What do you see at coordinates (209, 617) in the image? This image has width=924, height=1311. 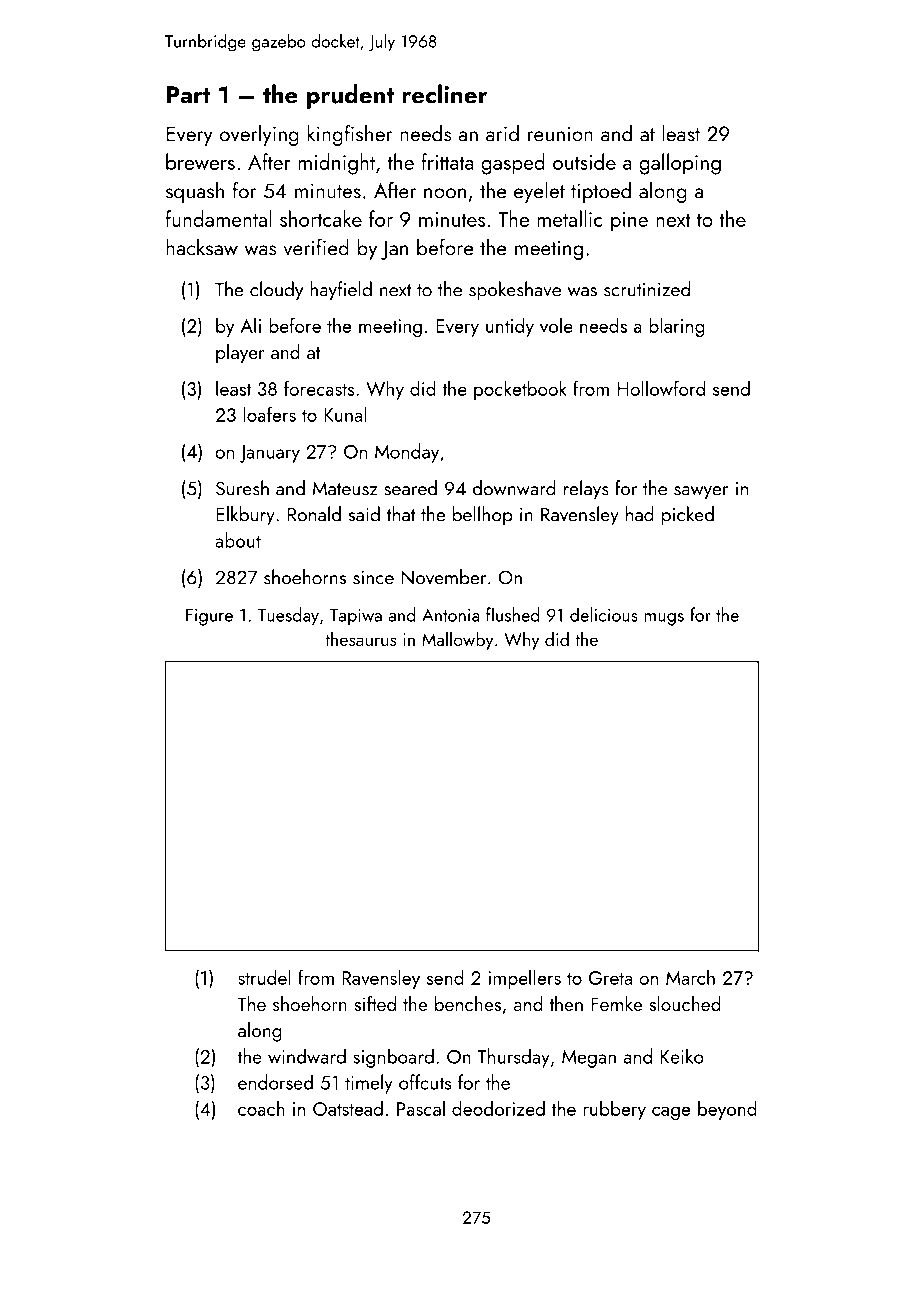 I see `Figure` at bounding box center [209, 617].
